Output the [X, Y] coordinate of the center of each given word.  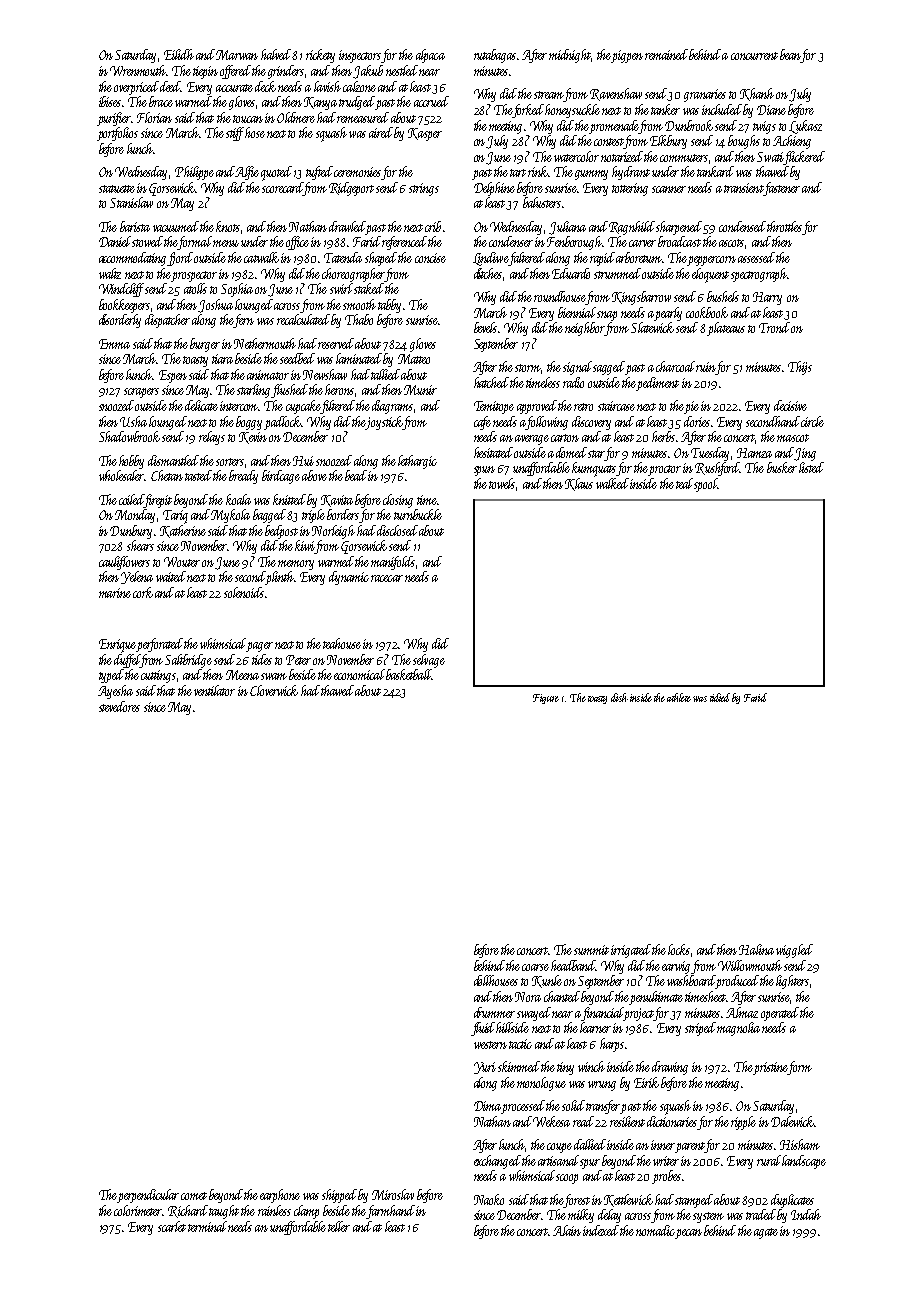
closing [398, 501]
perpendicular [148, 1196]
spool [706, 485]
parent [690, 1147]
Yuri [485, 1068]
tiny [565, 1068]
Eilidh [179, 54]
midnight [570, 56]
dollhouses [496, 980]
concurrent [754, 56]
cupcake [303, 407]
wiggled [794, 951]
